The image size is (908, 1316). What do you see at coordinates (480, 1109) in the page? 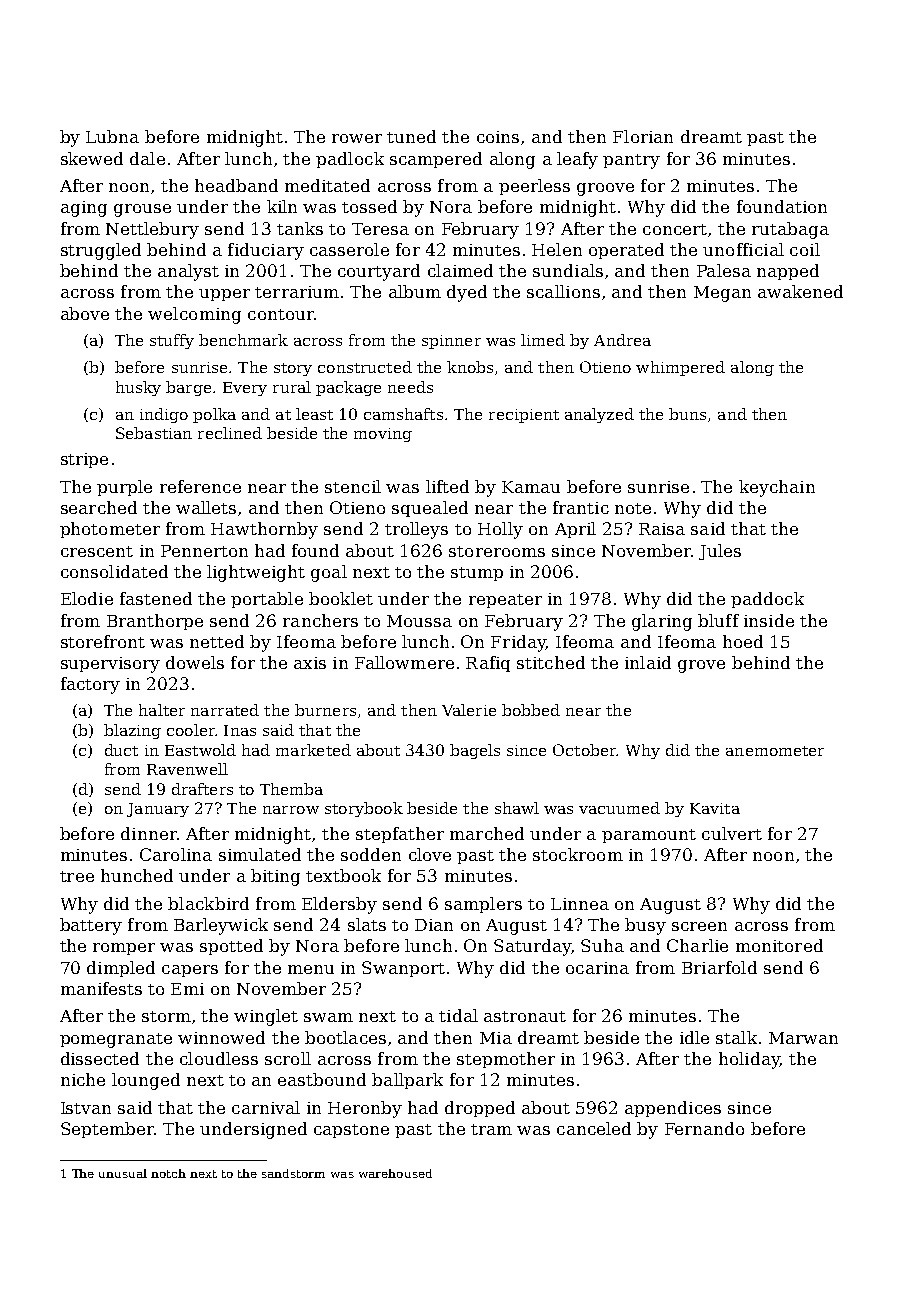
I see `dropped` at bounding box center [480, 1109].
